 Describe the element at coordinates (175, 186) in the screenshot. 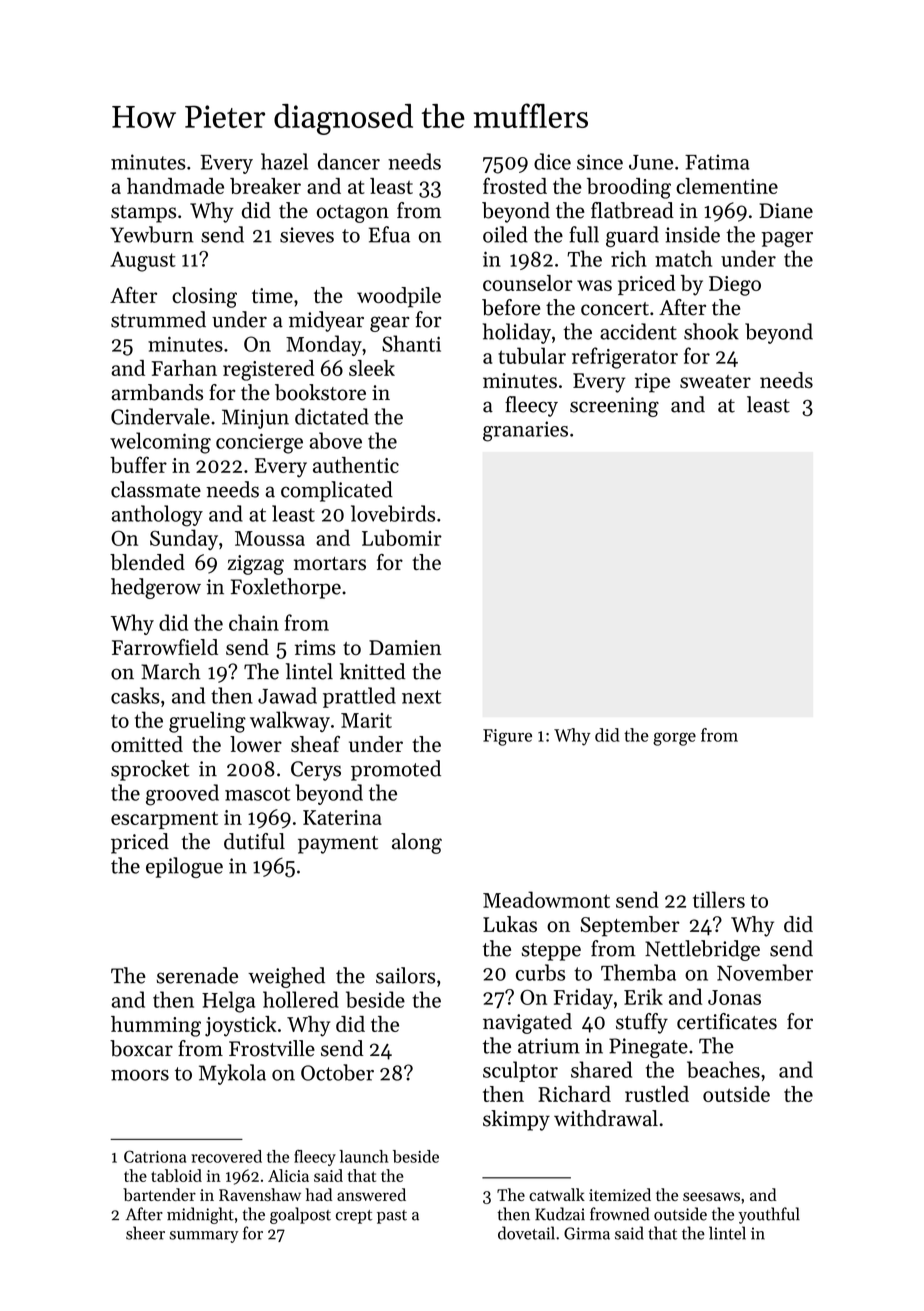

I see `handmade` at that location.
